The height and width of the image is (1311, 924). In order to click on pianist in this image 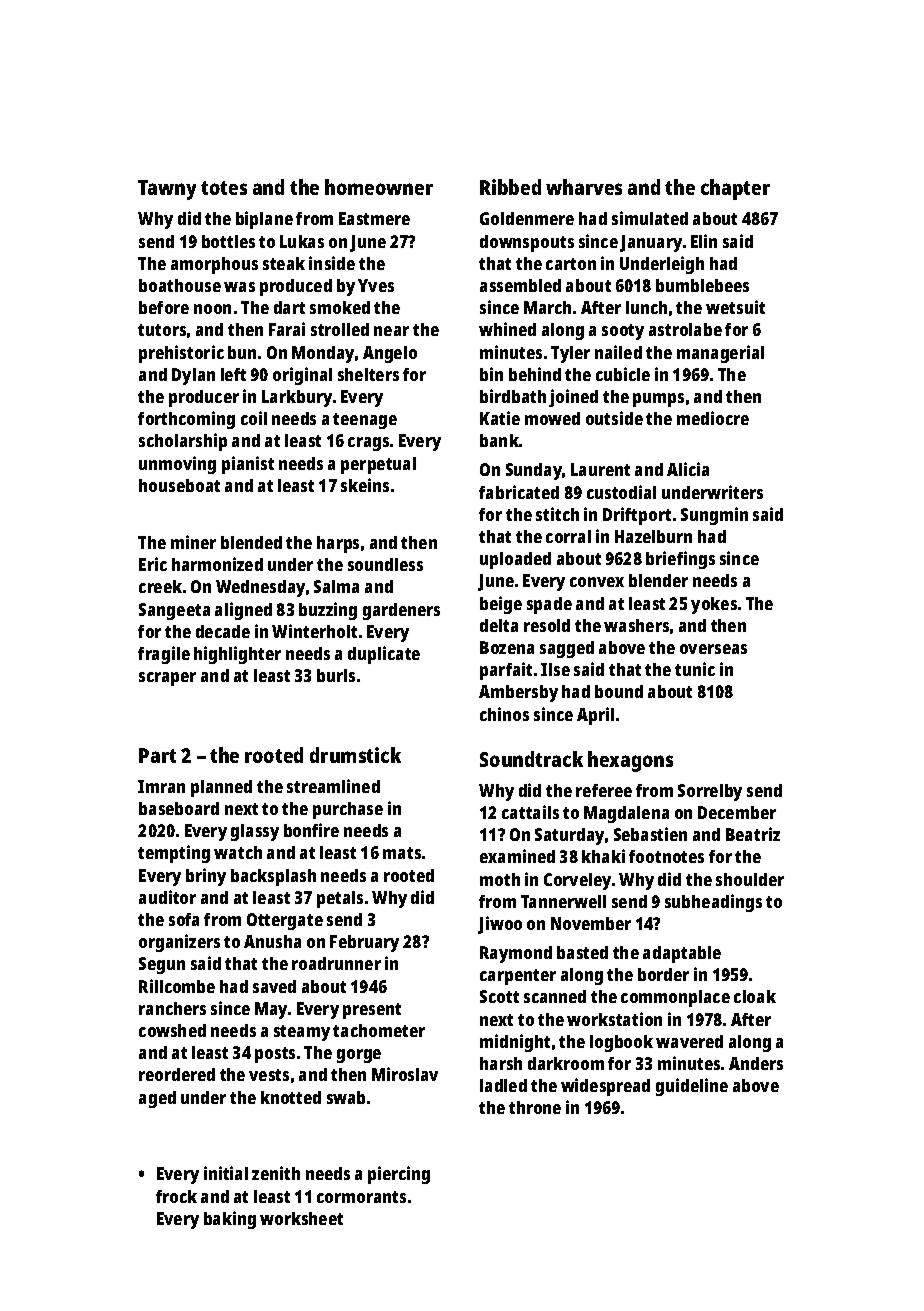, I will do `click(248, 465)`.
